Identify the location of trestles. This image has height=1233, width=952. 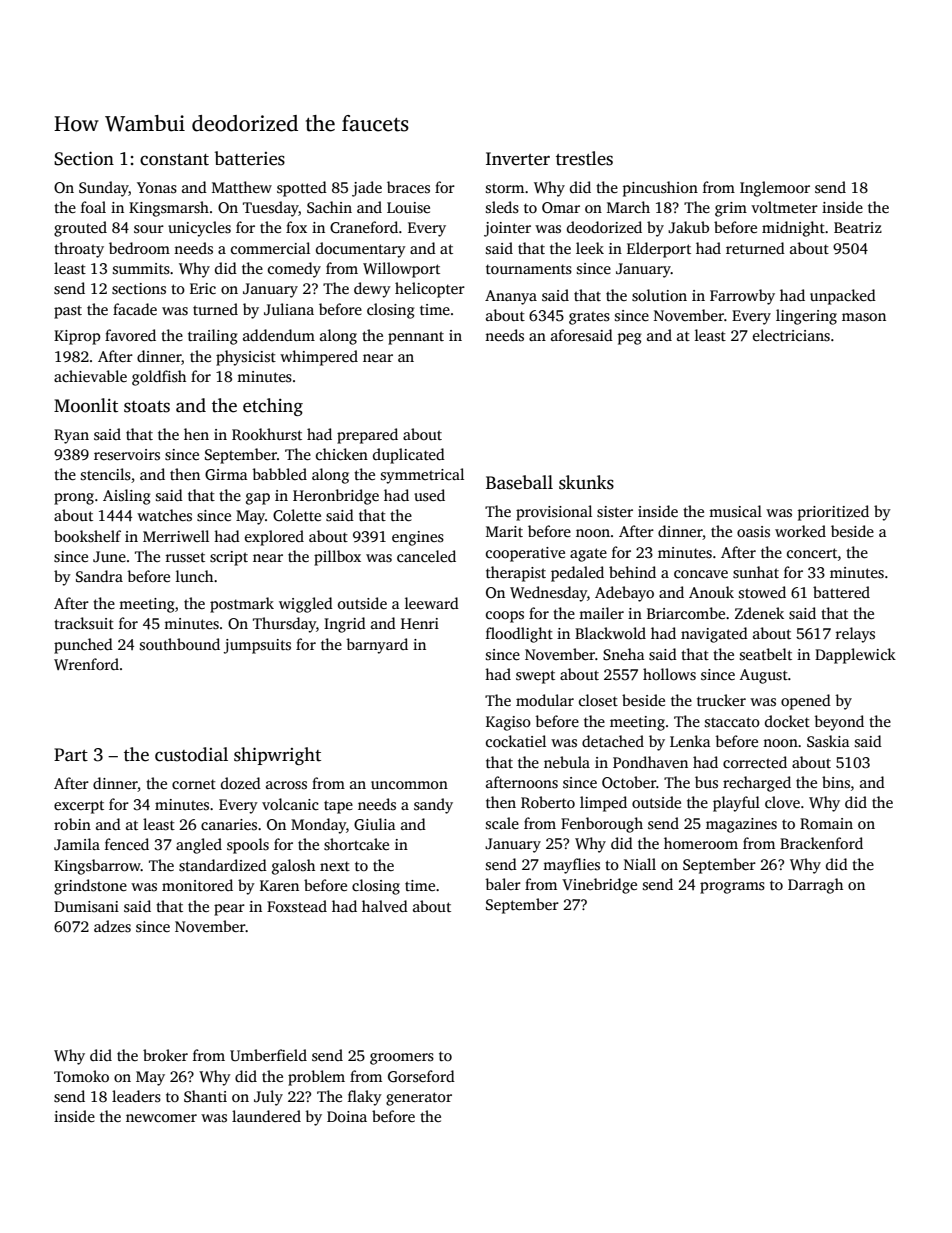
(584, 158).
